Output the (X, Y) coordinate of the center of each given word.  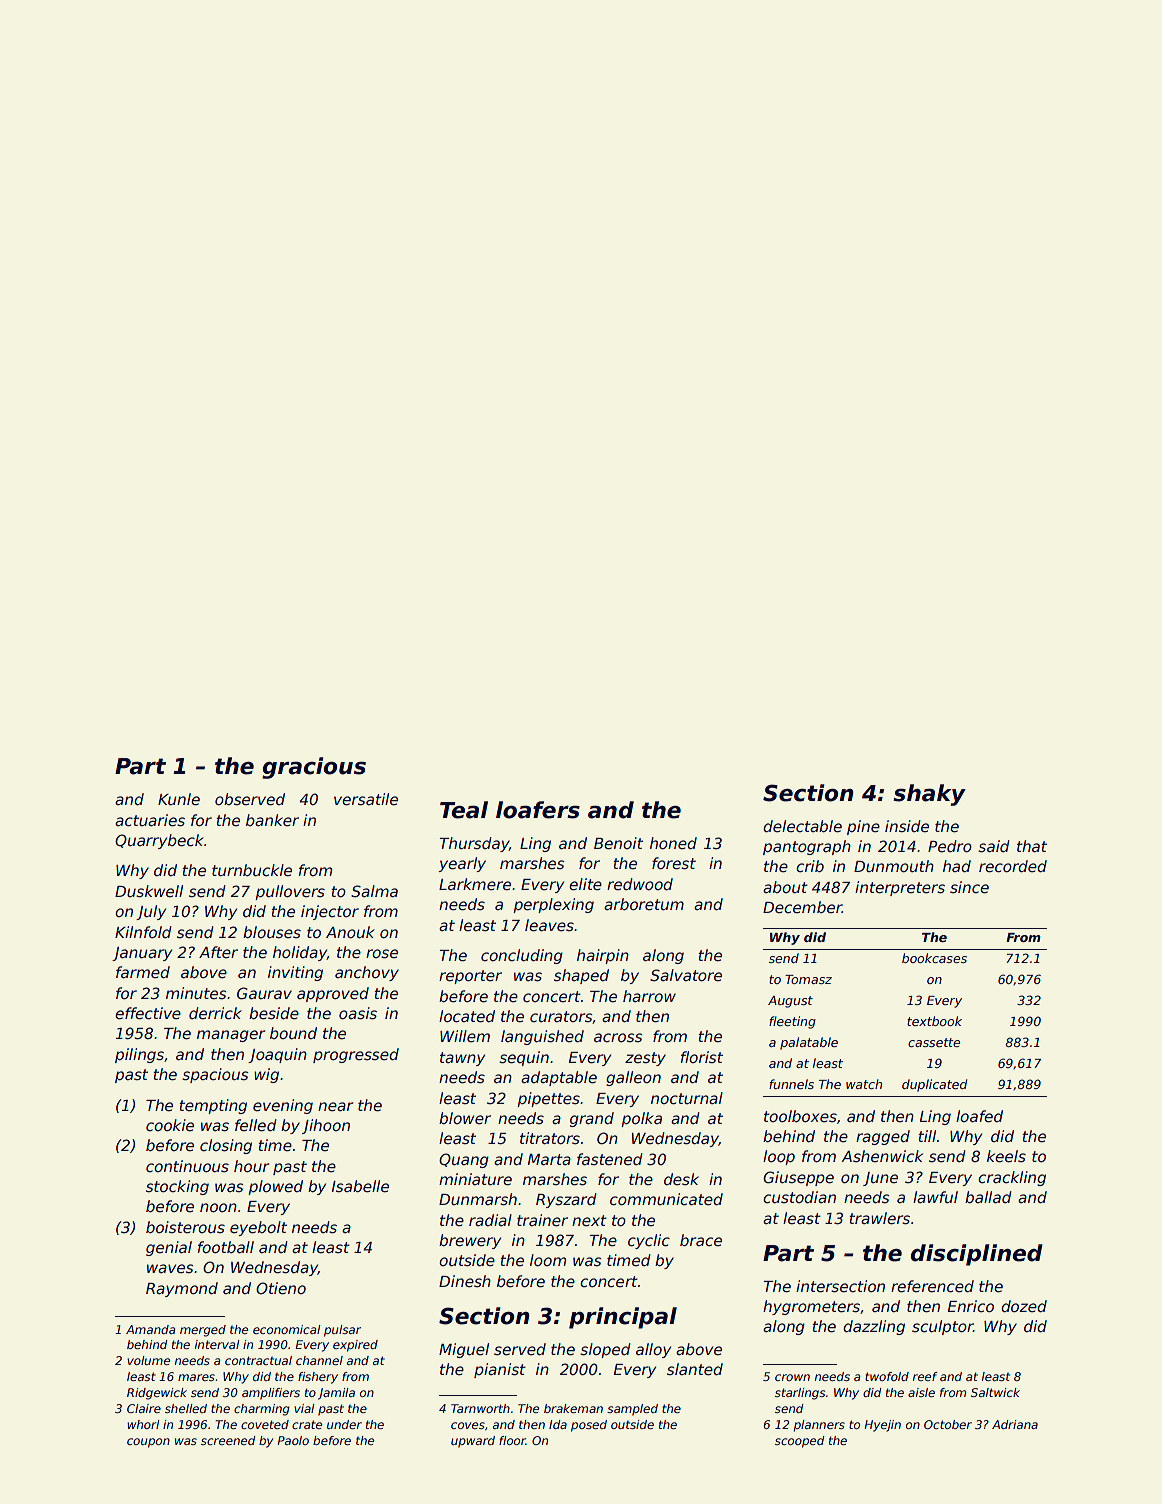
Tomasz (808, 979)
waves (170, 1268)
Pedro (950, 846)
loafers (538, 810)
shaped (581, 976)
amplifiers (271, 1394)
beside (274, 1013)
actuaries (150, 820)
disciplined (977, 1255)
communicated (666, 1199)
